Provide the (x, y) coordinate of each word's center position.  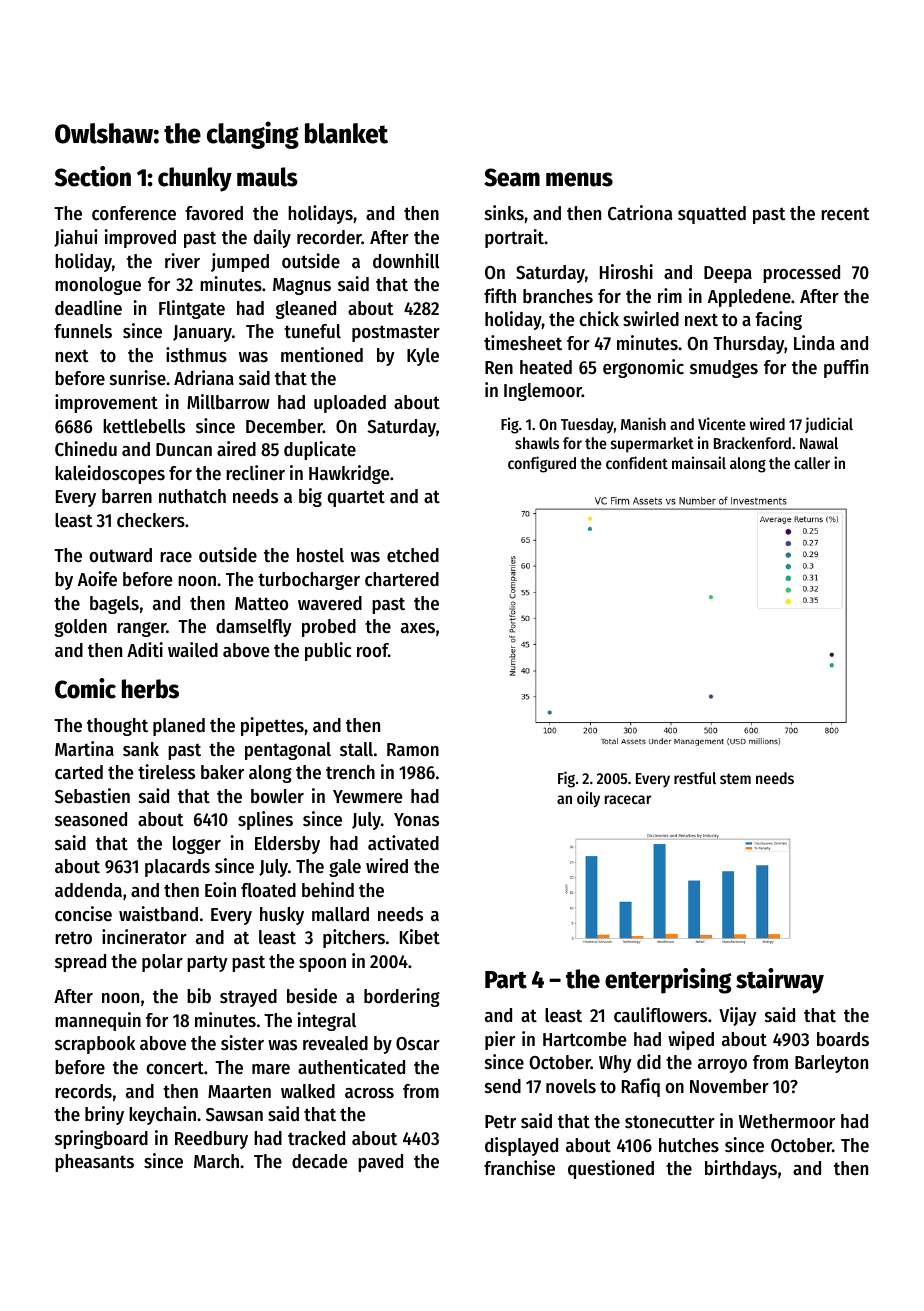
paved (380, 1163)
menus (579, 179)
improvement (106, 403)
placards (177, 868)
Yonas (416, 820)
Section (93, 176)
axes (418, 628)
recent (845, 214)
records (83, 1091)
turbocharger (309, 581)
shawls (537, 443)
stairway (780, 981)
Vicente (722, 423)
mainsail (699, 462)
